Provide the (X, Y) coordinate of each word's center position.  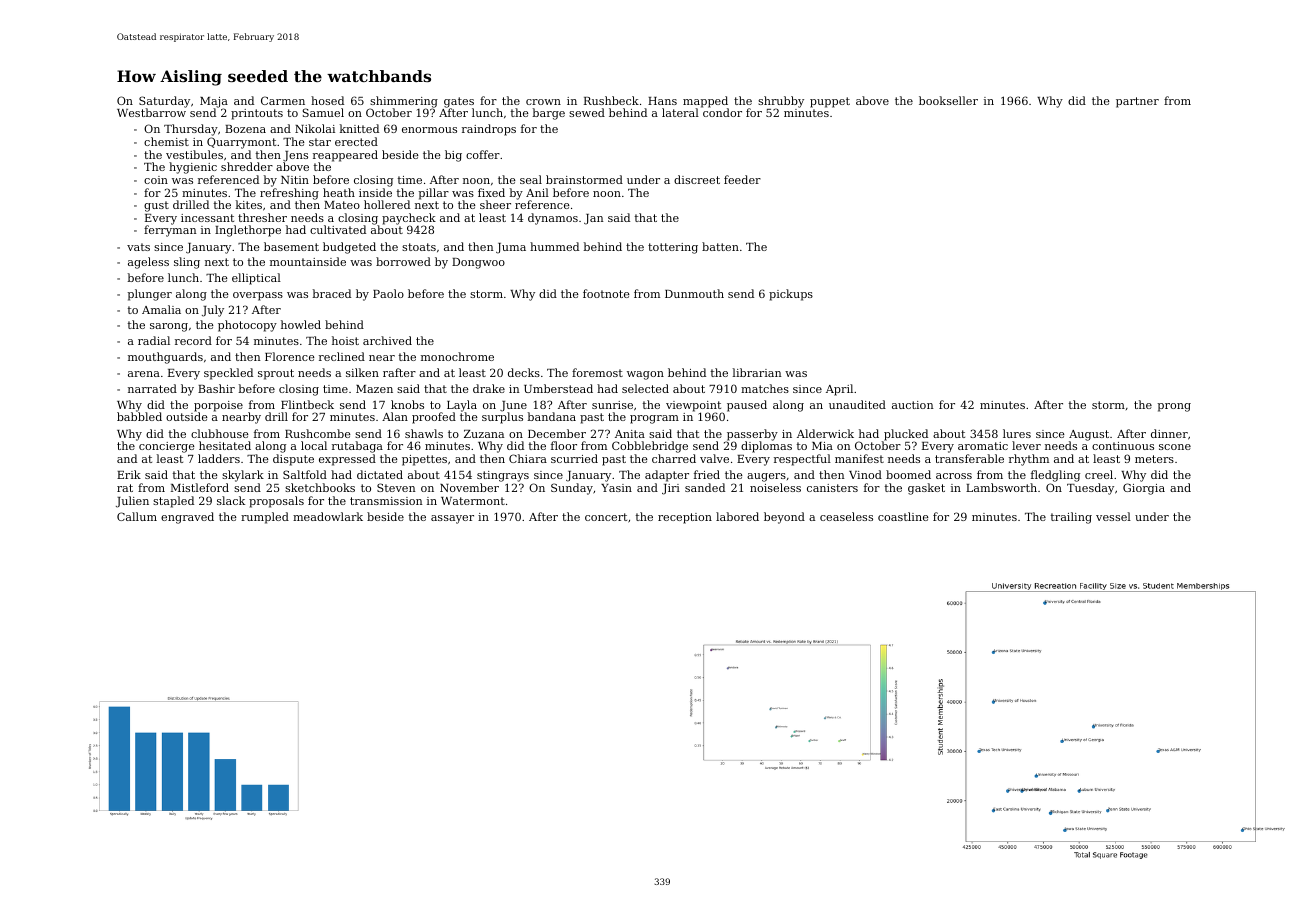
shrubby (781, 102)
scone (1175, 447)
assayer (452, 519)
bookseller (948, 100)
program (654, 419)
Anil (537, 192)
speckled (228, 374)
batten (720, 246)
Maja (214, 102)
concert (606, 517)
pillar (434, 194)
